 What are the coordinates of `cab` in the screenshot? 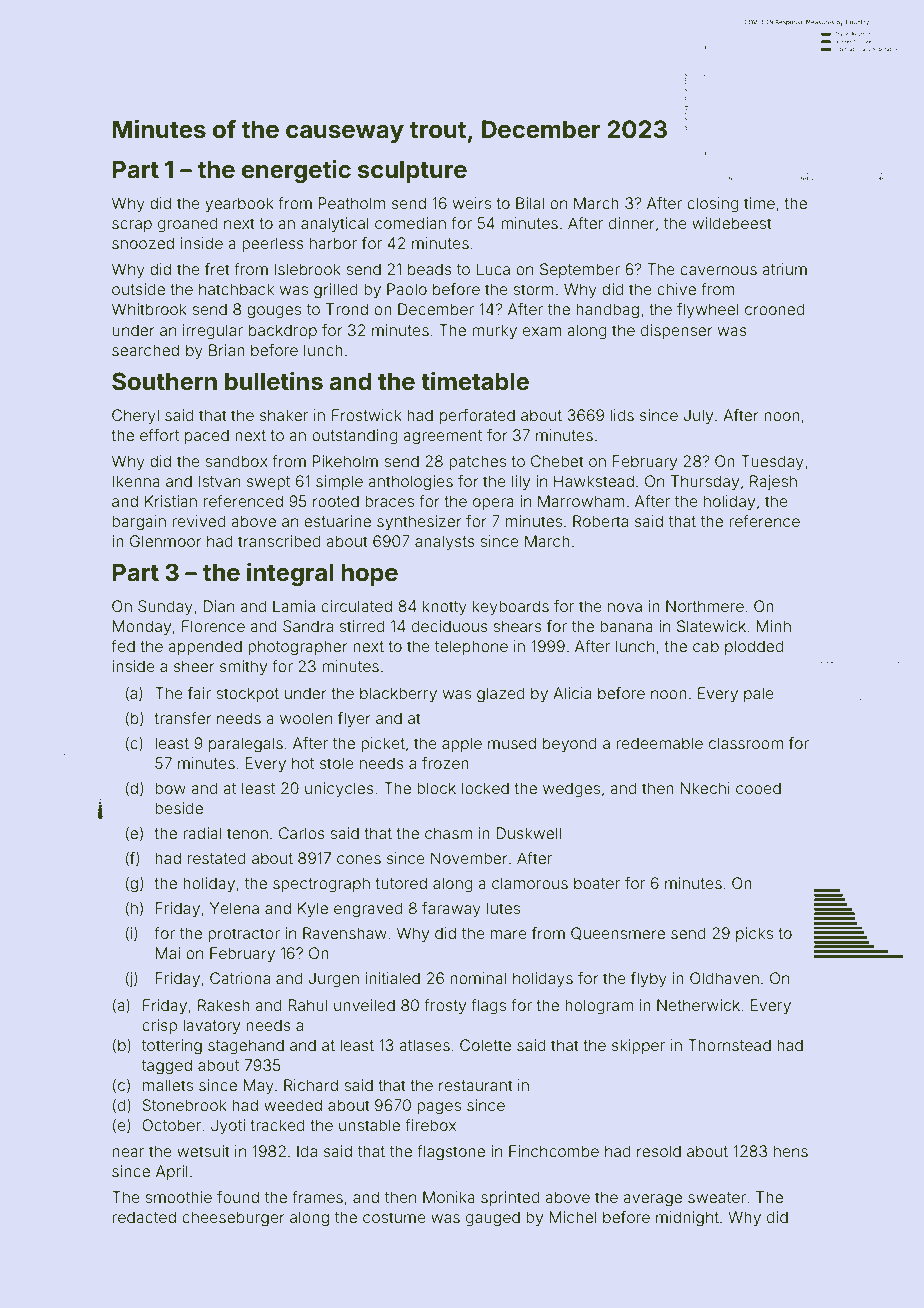 It's located at (706, 646).
